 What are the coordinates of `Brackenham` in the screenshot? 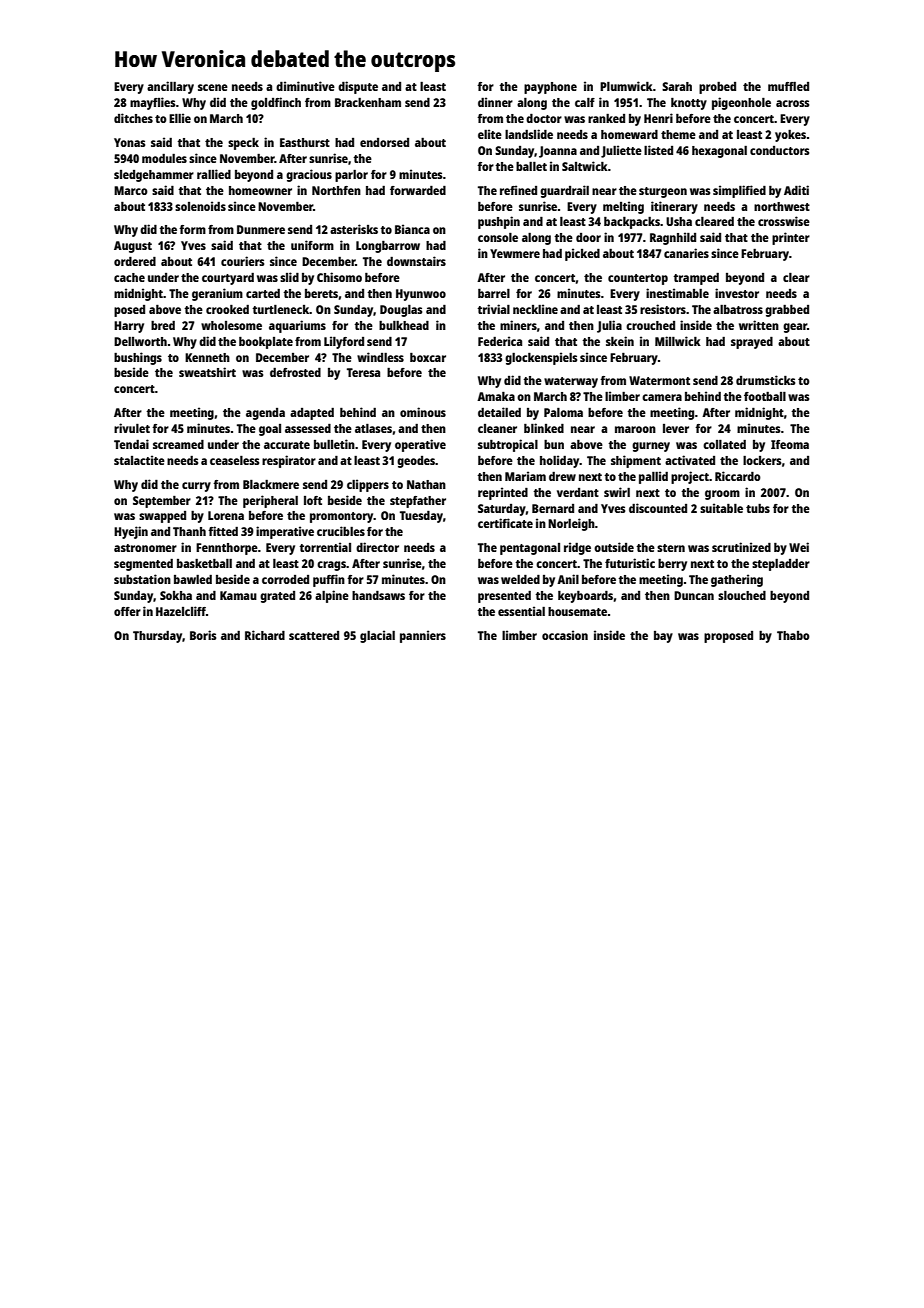 It's located at (368, 102).
